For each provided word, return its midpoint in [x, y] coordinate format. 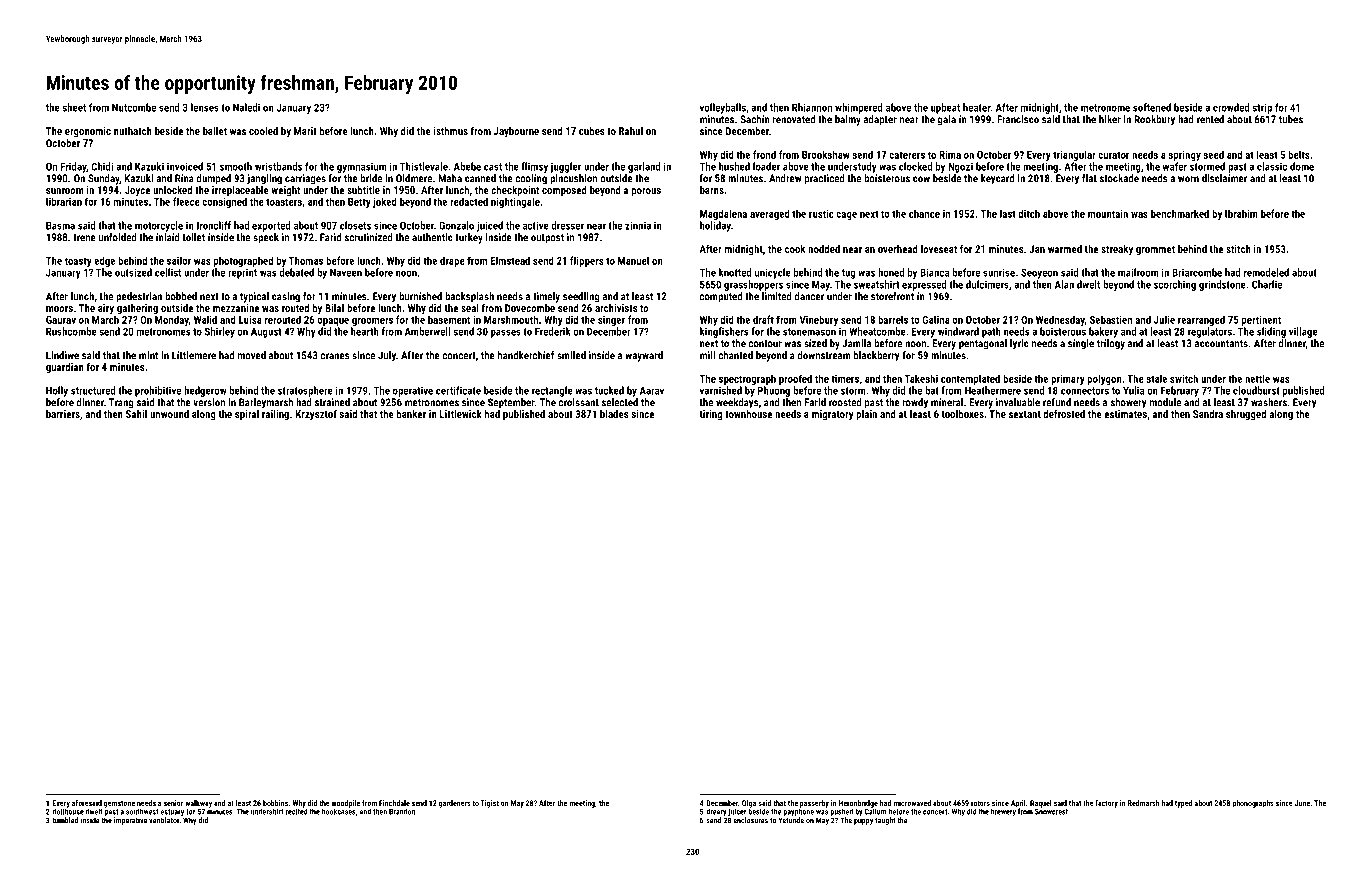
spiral [247, 415]
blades [614, 414]
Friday [74, 167]
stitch [1238, 249]
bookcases [339, 812]
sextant [1025, 414]
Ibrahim [1241, 213]
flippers [586, 261]
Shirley [220, 332]
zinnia [638, 225]
